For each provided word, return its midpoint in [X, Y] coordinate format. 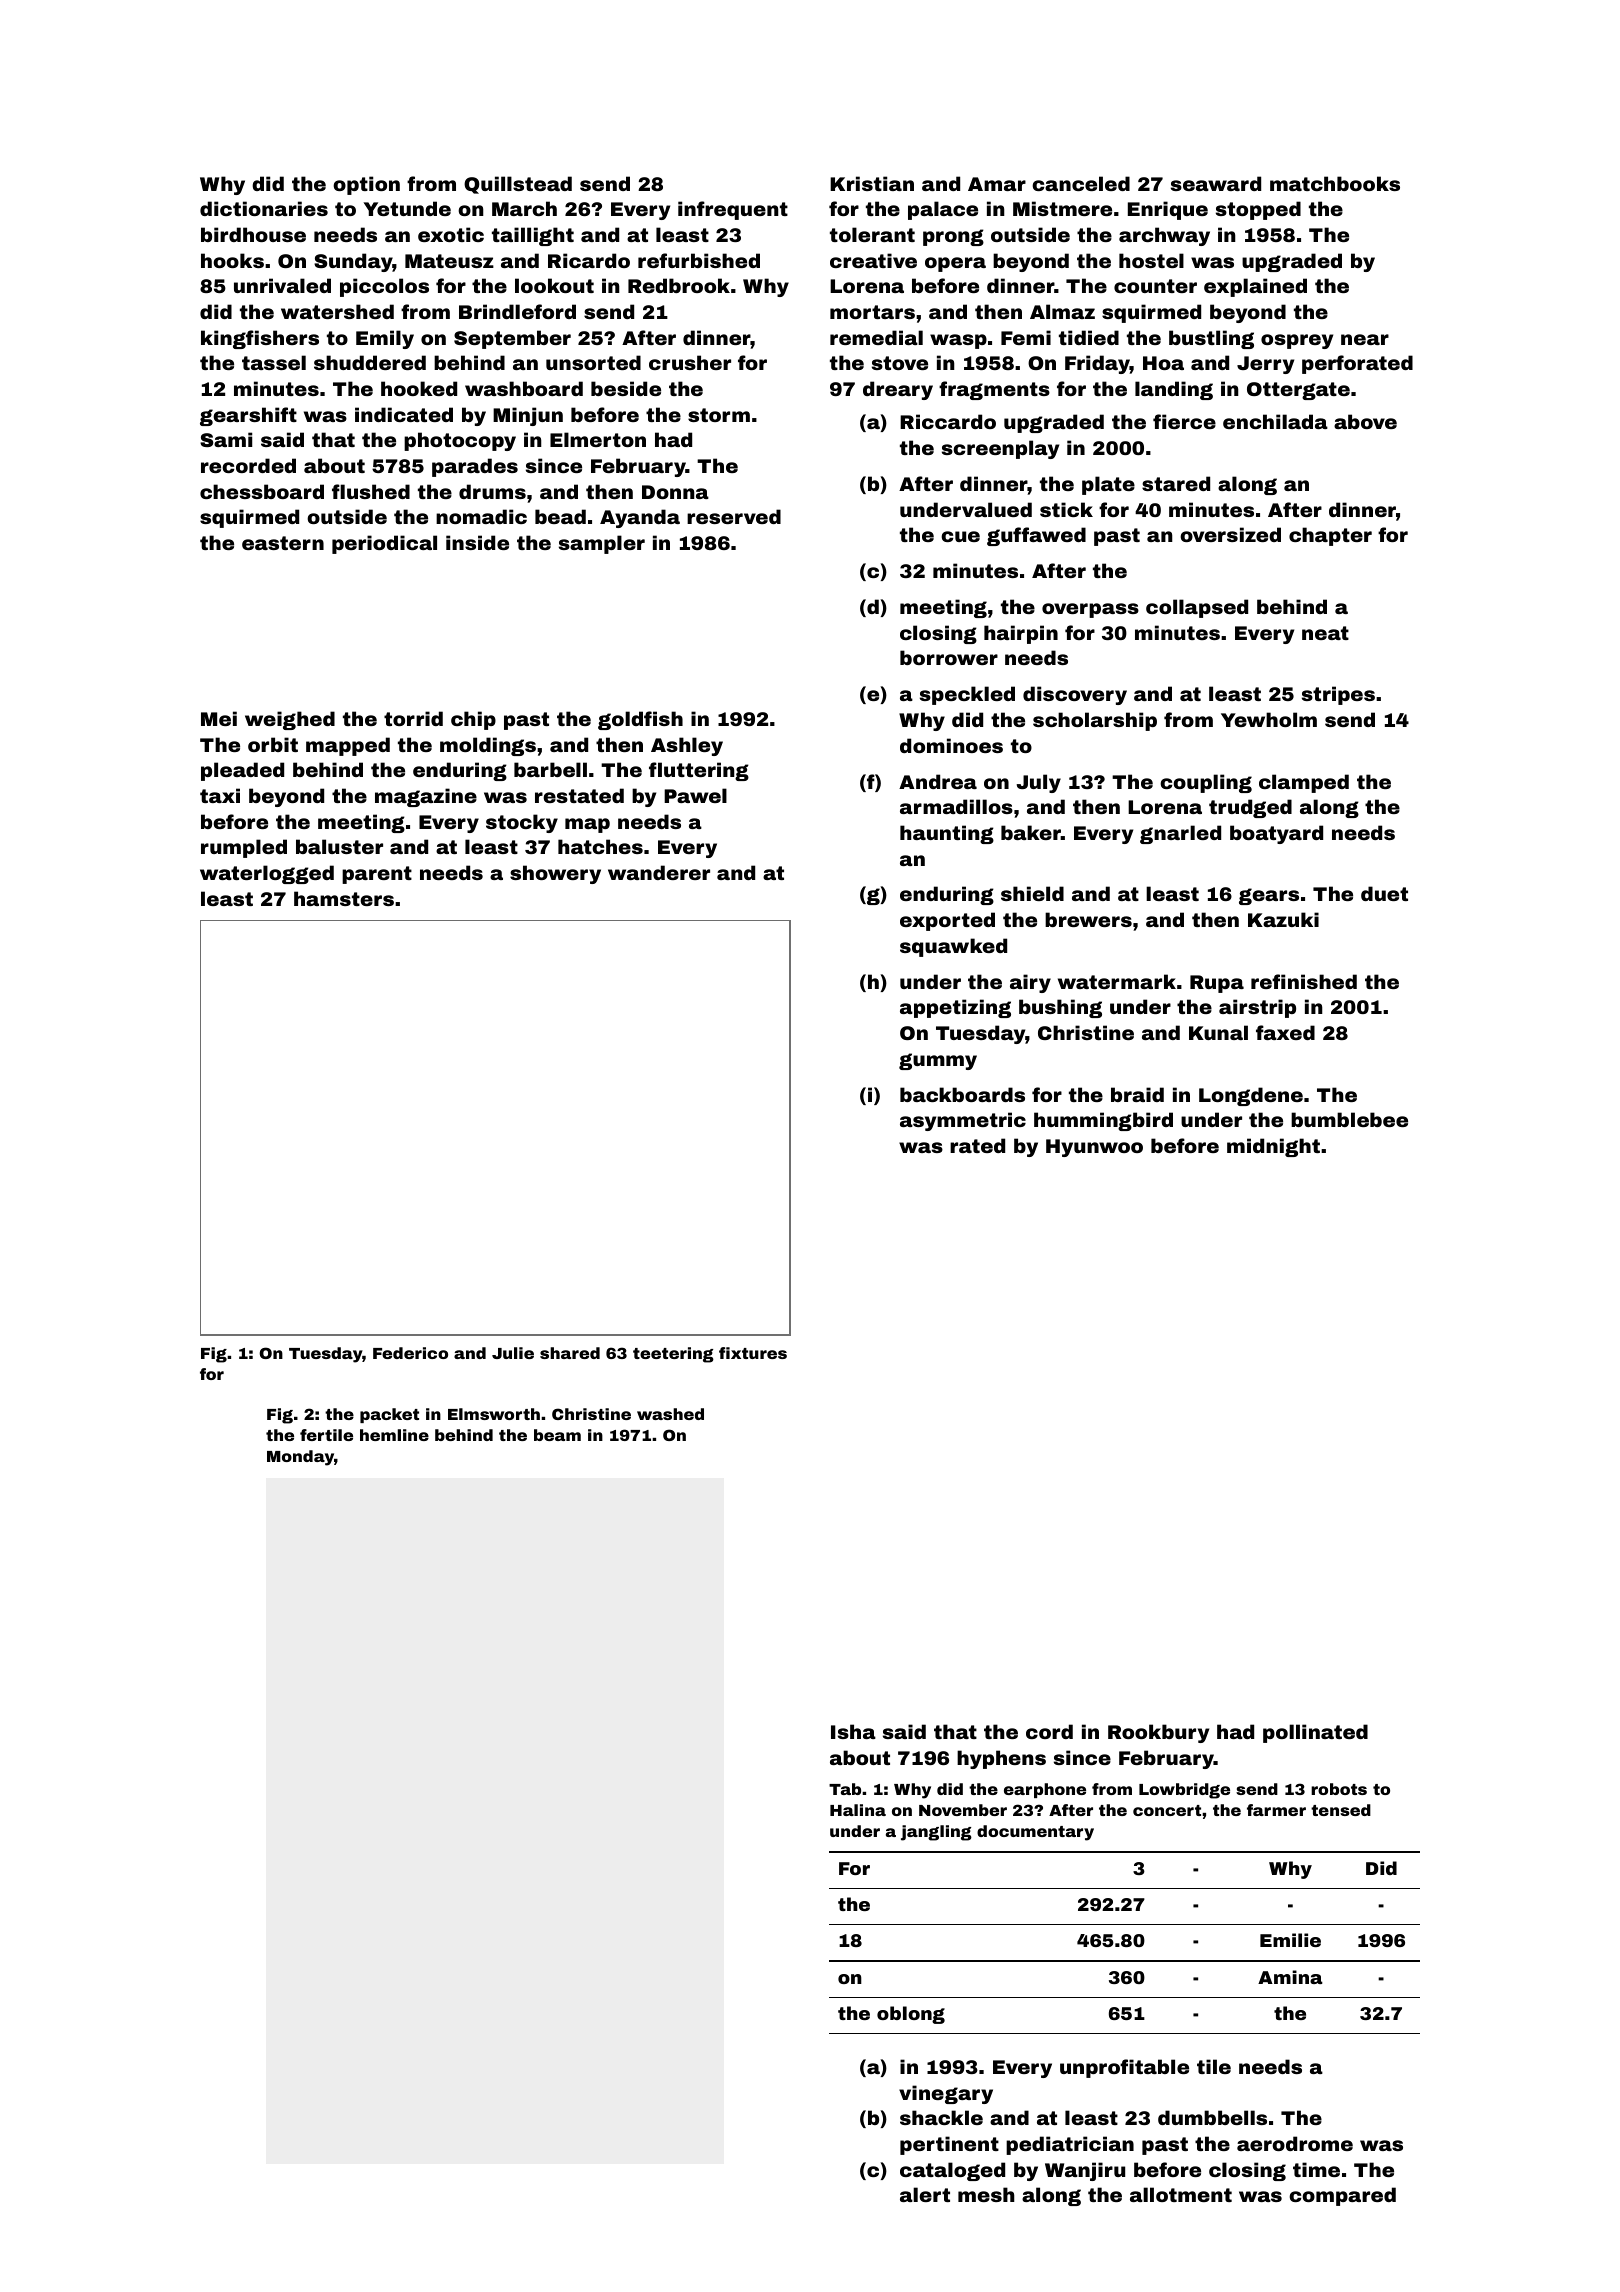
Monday [300, 1458]
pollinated [1315, 1733]
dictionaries [264, 208]
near [1365, 339]
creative [873, 260]
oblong [911, 2015]
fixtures [753, 1353]
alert [925, 2194]
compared [1342, 2196]
